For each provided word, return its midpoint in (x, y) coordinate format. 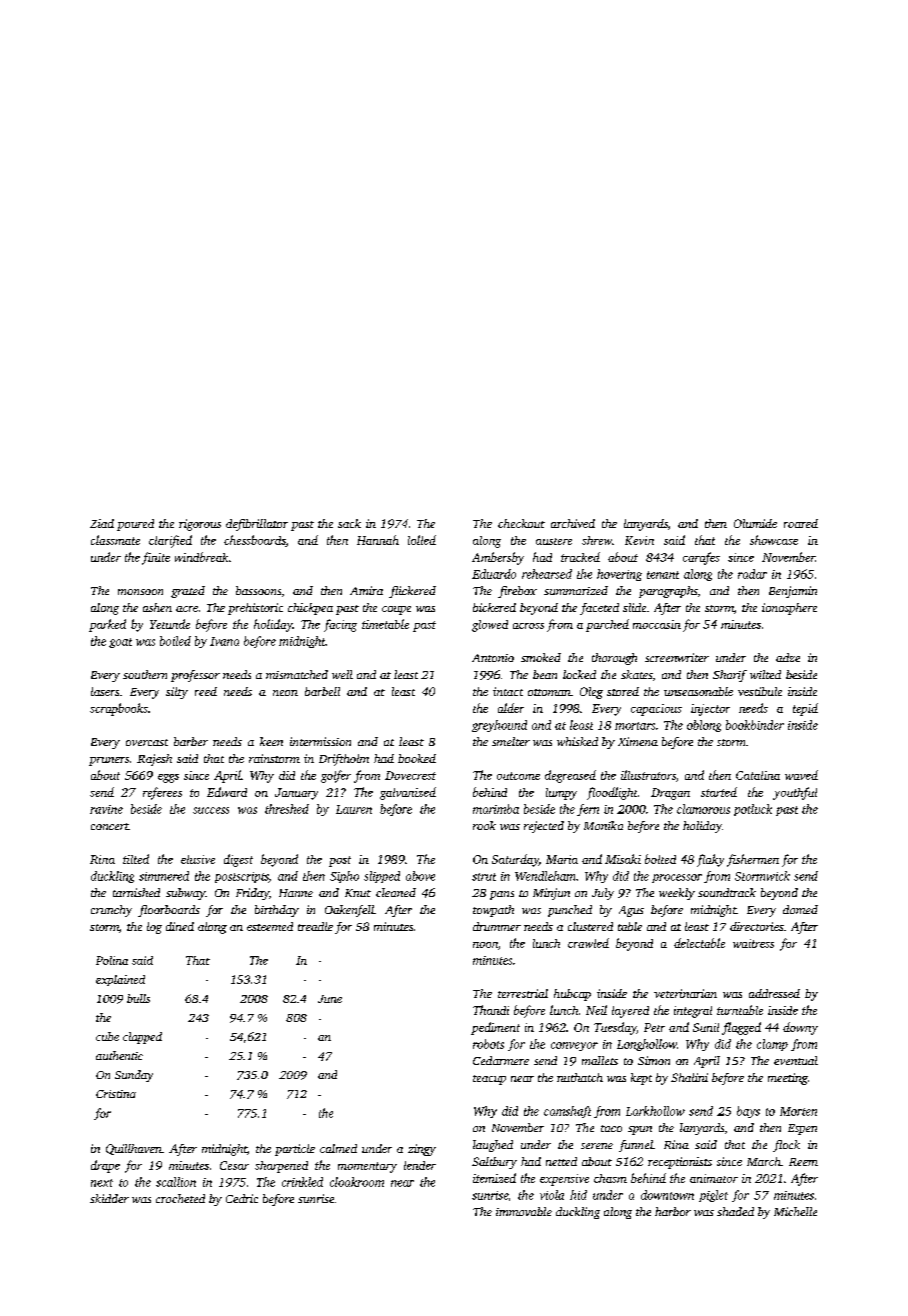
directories (757, 926)
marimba (496, 809)
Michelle (795, 1211)
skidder (109, 1198)
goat (120, 643)
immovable (524, 1211)
